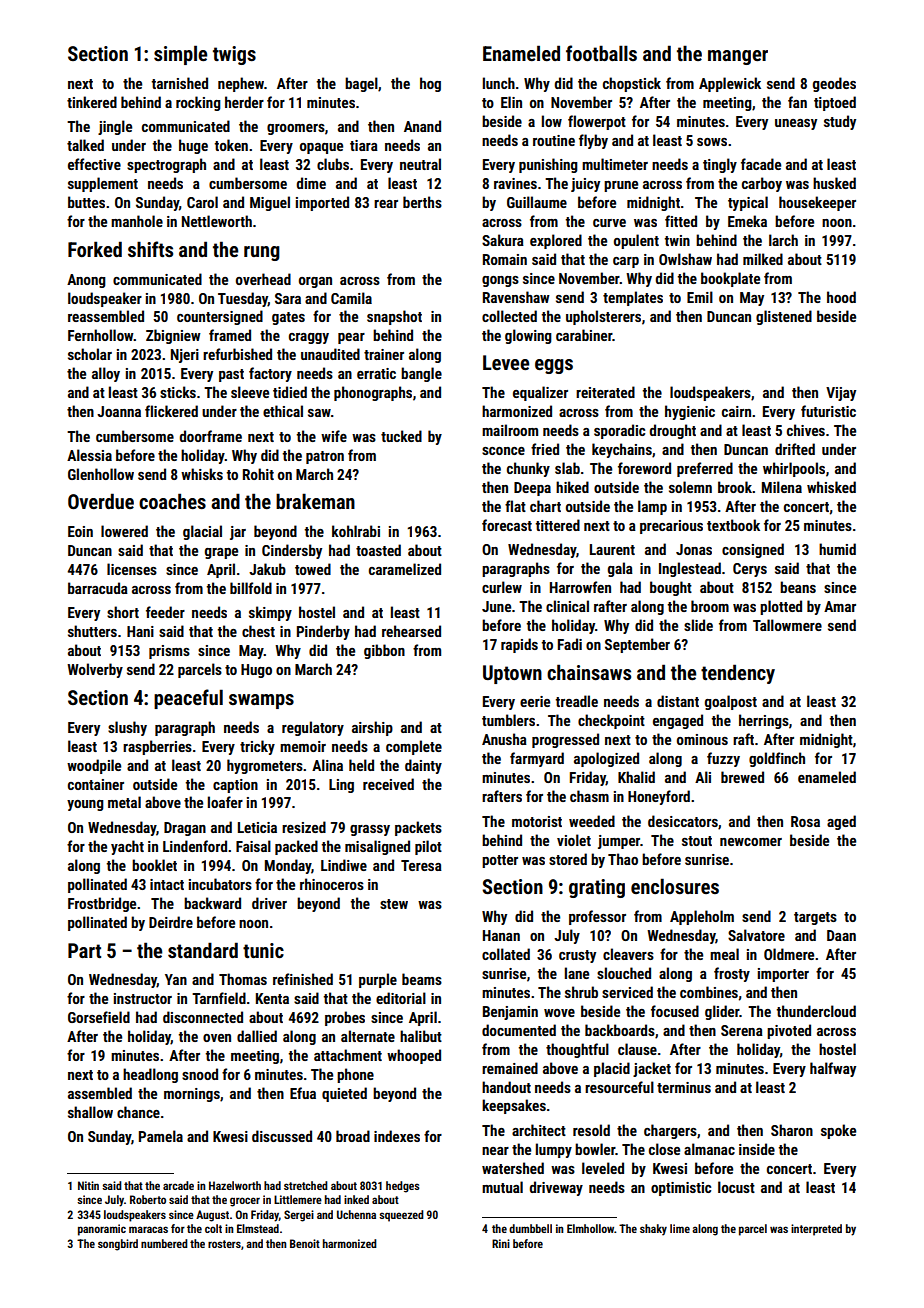 This image has width=924, height=1308. What do you see at coordinates (180, 55) in the image?
I see `simple` at bounding box center [180, 55].
